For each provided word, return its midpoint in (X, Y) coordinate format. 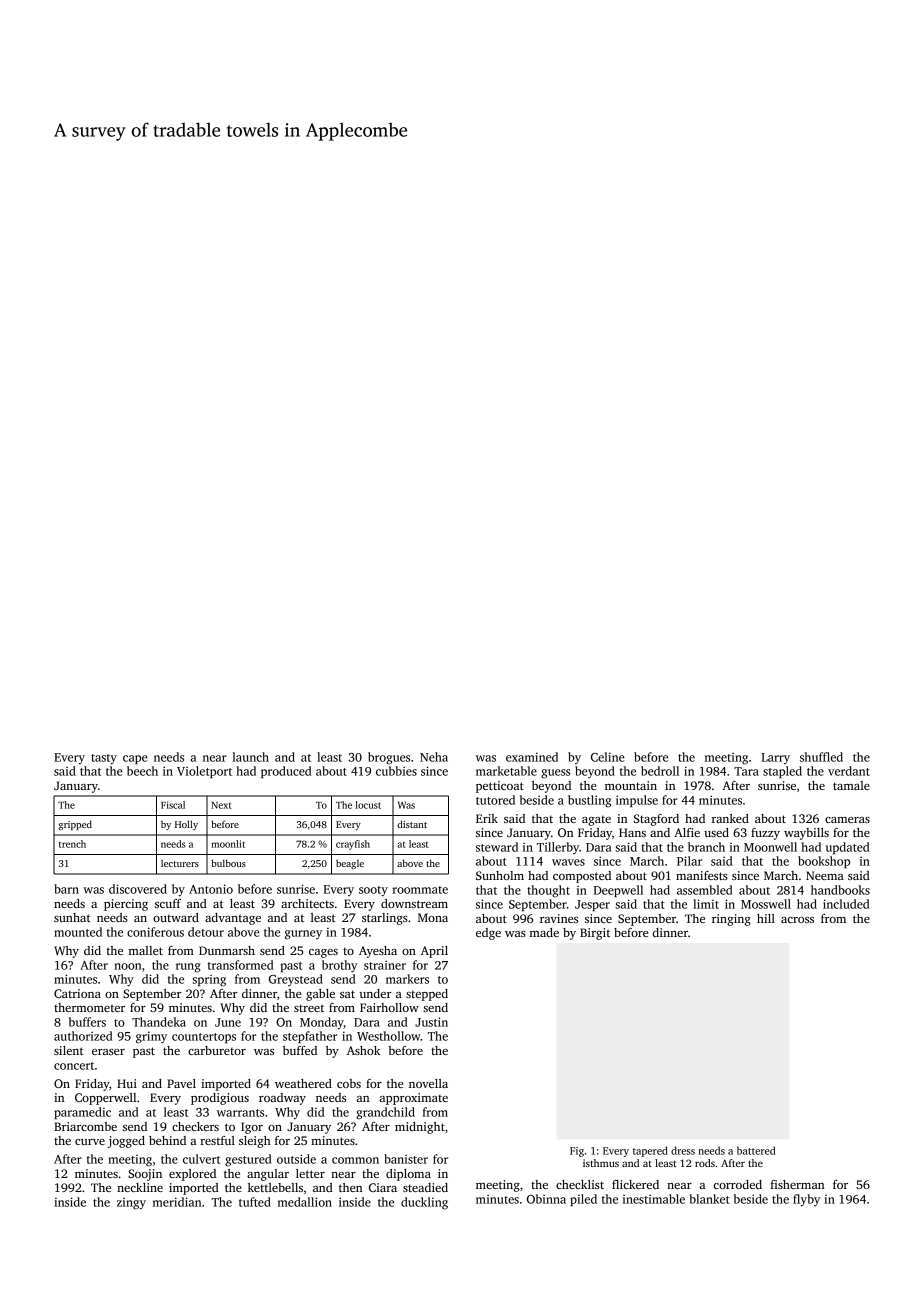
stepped (427, 995)
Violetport (204, 772)
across (797, 920)
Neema (825, 875)
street (309, 1008)
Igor (252, 1128)
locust (368, 805)
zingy (131, 1203)
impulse (637, 801)
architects (307, 903)
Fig (577, 1152)
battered (756, 1150)
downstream (414, 903)
